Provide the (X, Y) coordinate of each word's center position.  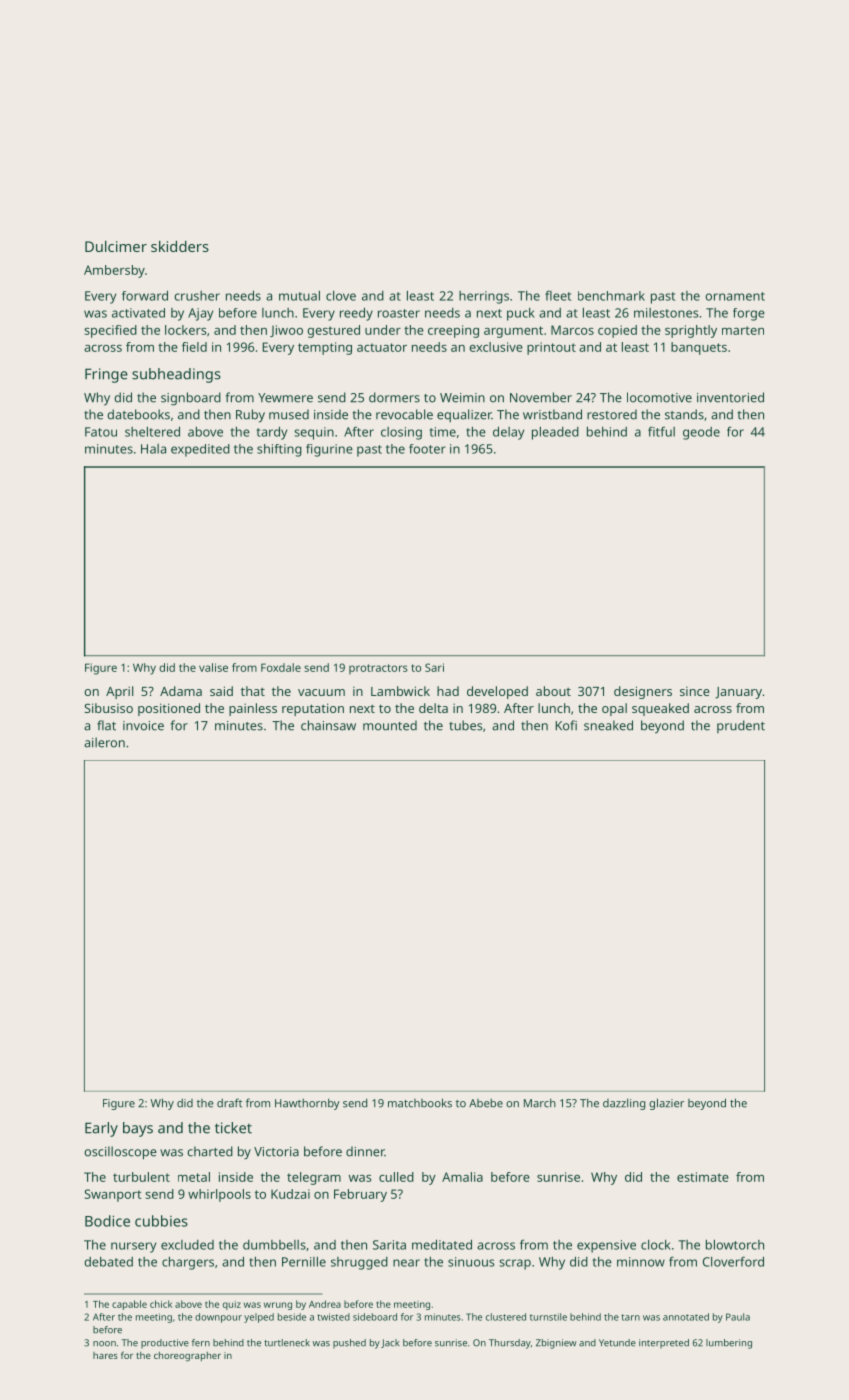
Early (101, 1129)
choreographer (187, 1357)
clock (656, 1245)
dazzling (624, 1104)
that (253, 691)
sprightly (691, 331)
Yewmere (285, 398)
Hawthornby (307, 1104)
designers (643, 692)
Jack (390, 1343)
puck (521, 314)
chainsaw (328, 725)
